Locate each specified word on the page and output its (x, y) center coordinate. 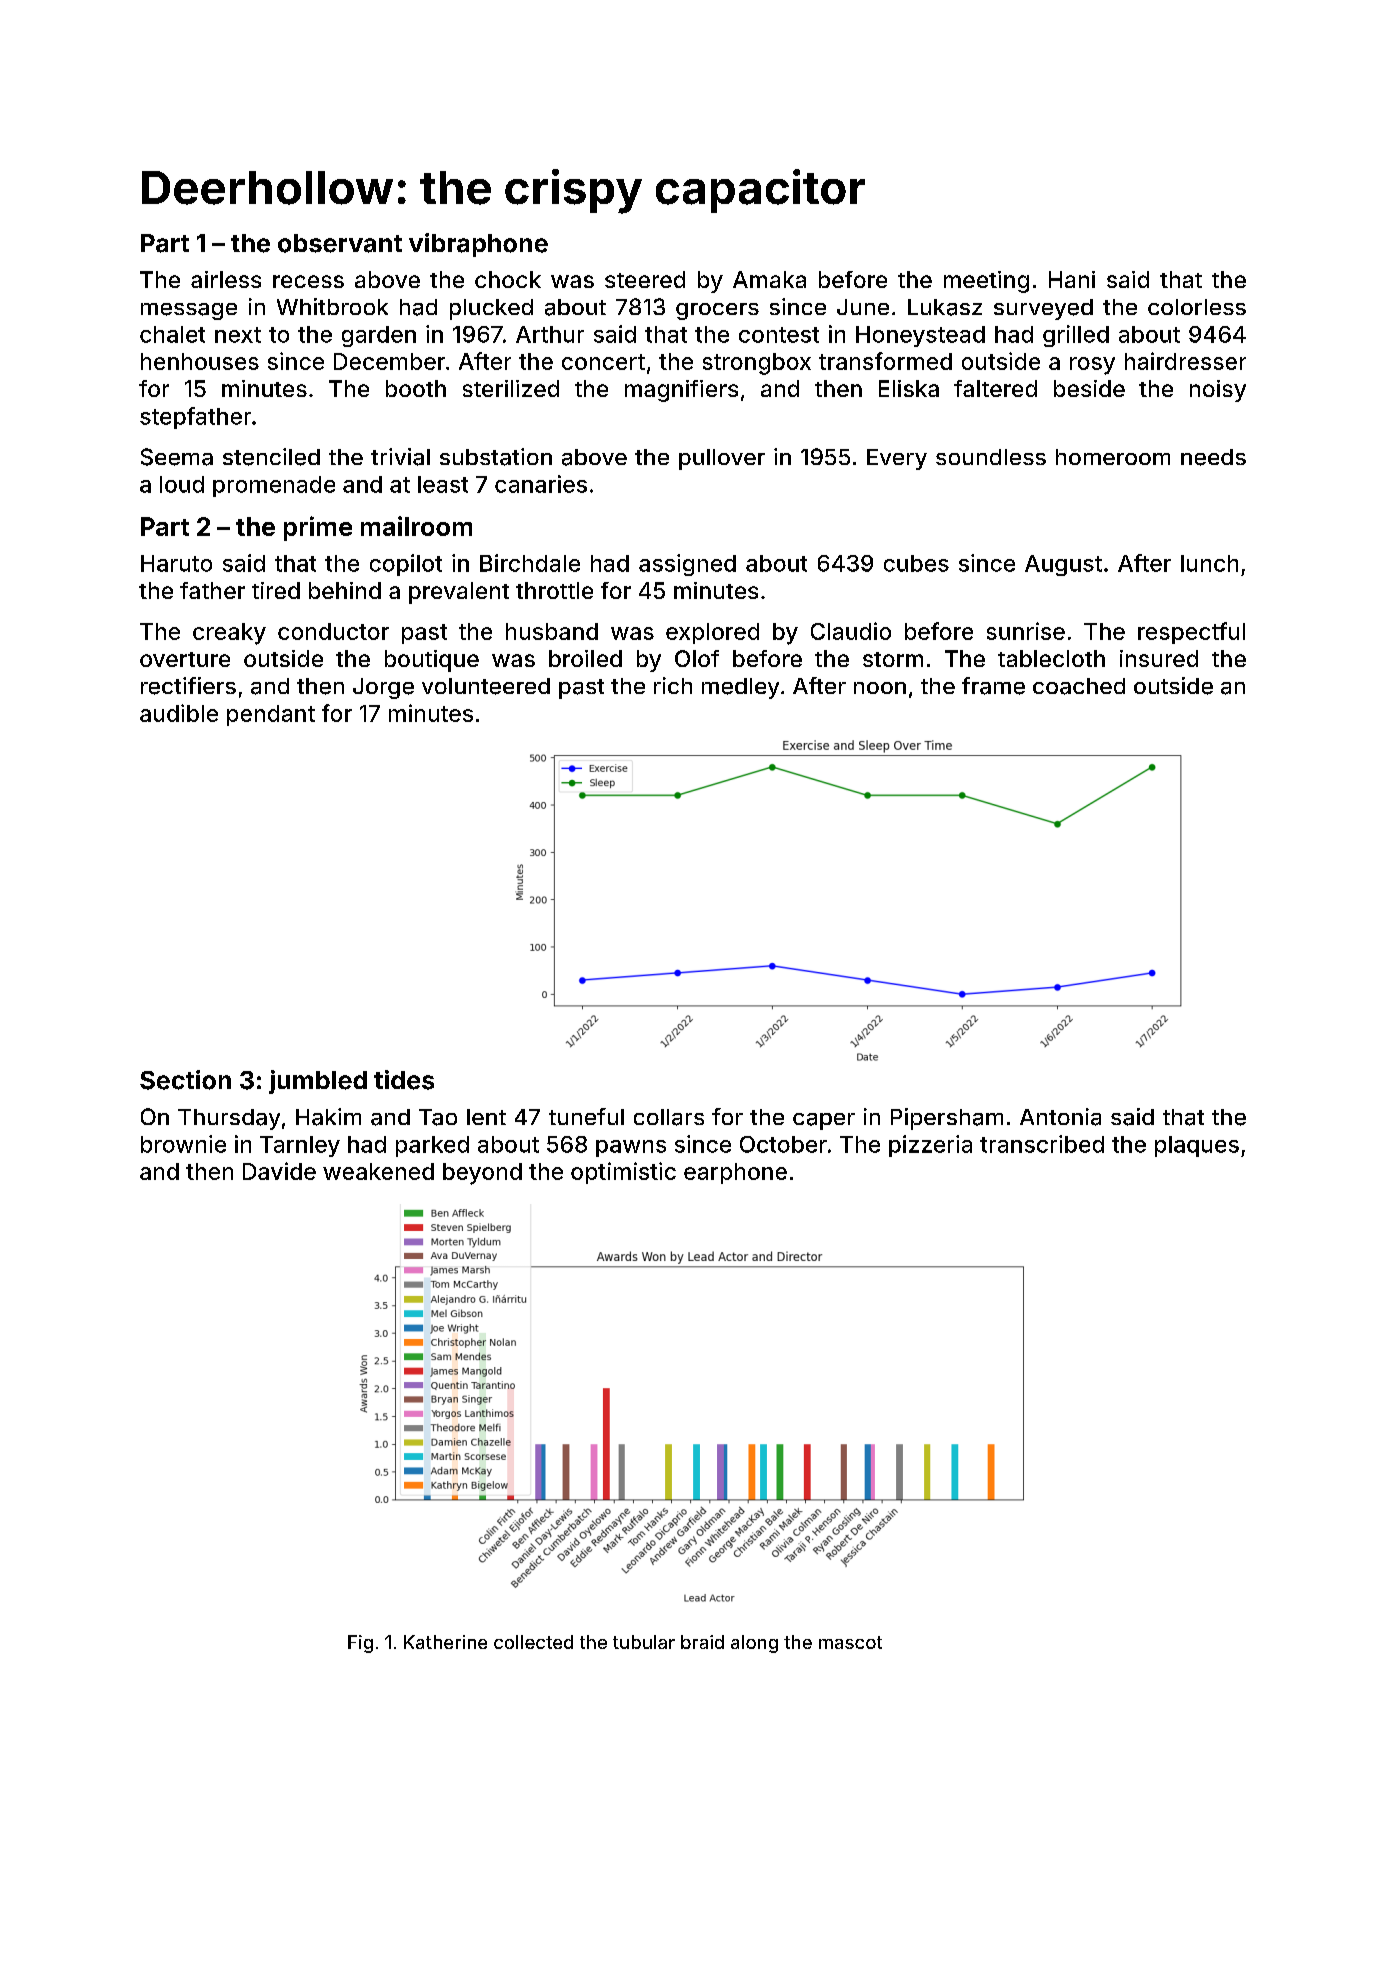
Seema (177, 457)
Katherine (445, 1642)
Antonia (1060, 1117)
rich (673, 685)
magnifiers (681, 391)
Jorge (383, 688)
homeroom (1113, 457)
